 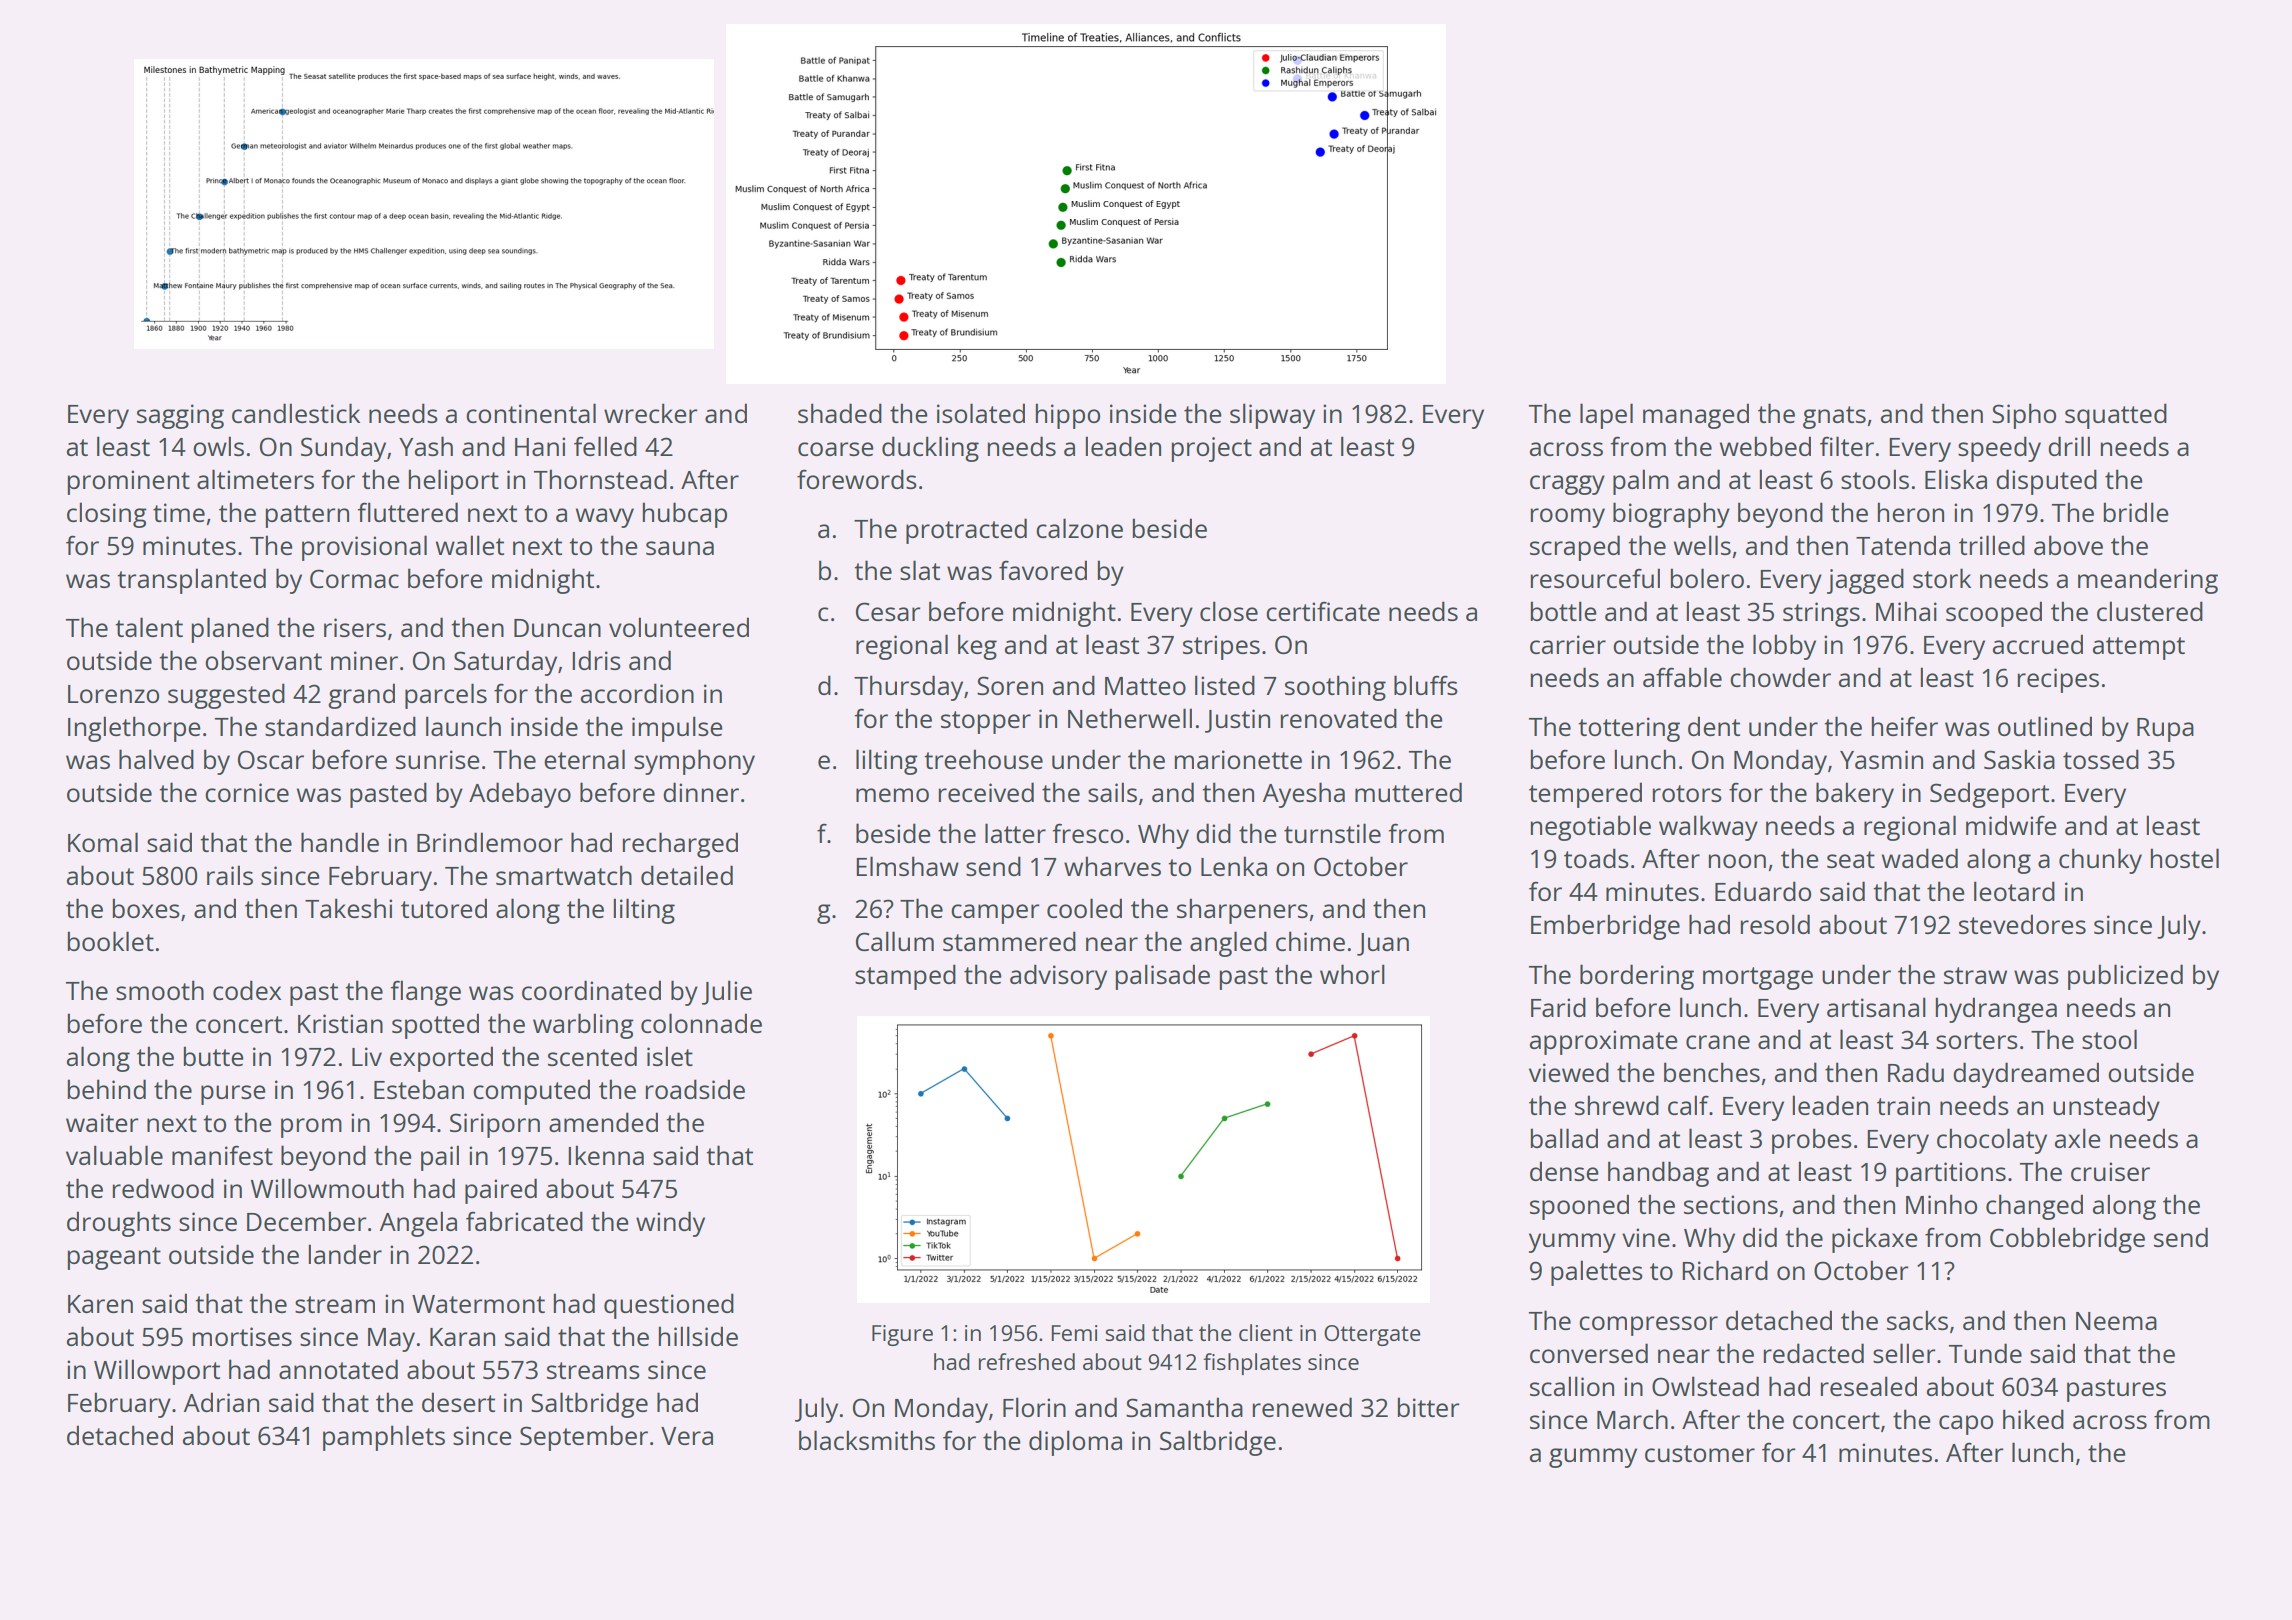 What do you see at coordinates (2024, 416) in the screenshot?
I see `Sipho` at bounding box center [2024, 416].
